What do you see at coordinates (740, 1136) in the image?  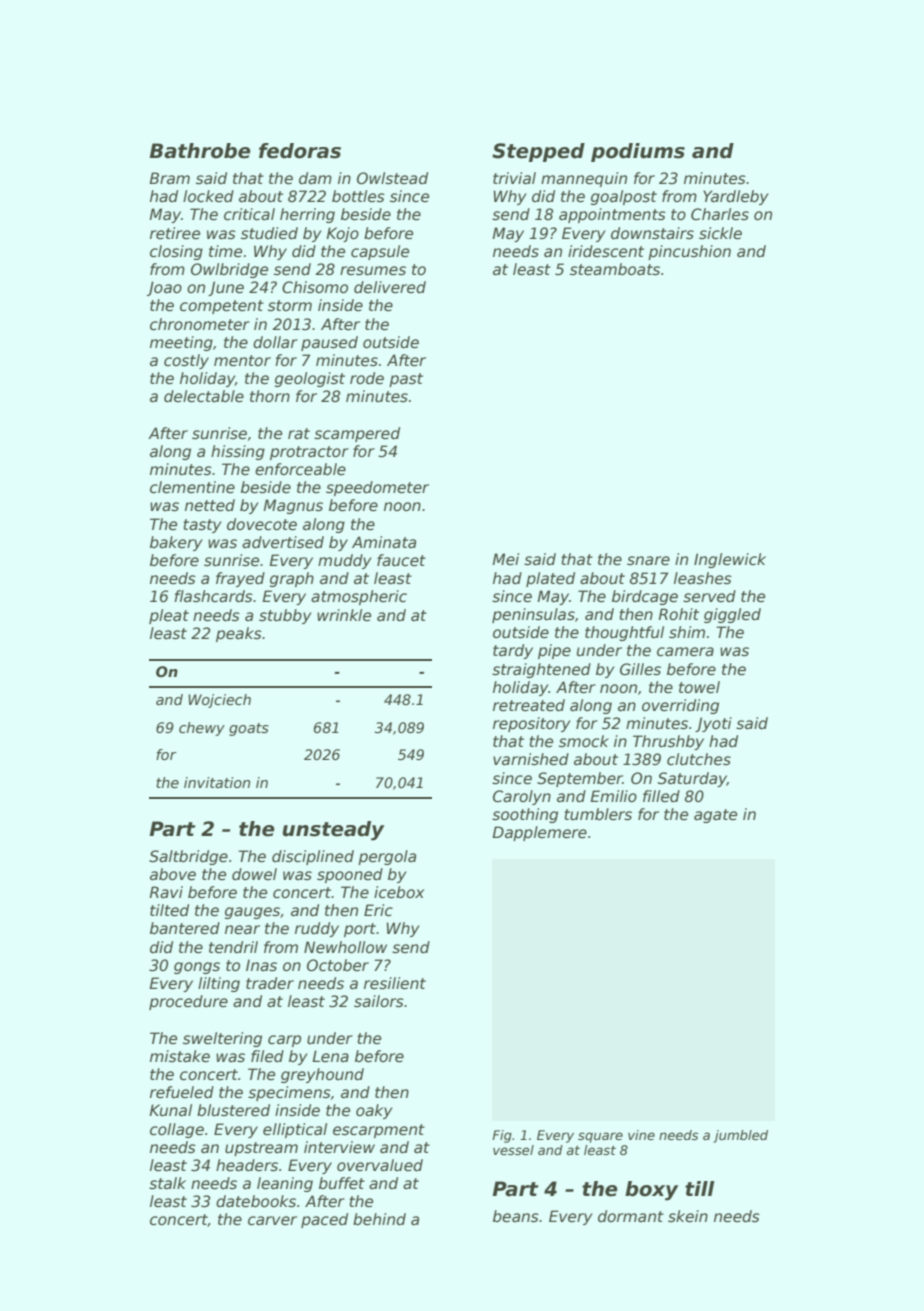 I see `jumbled` at bounding box center [740, 1136].
